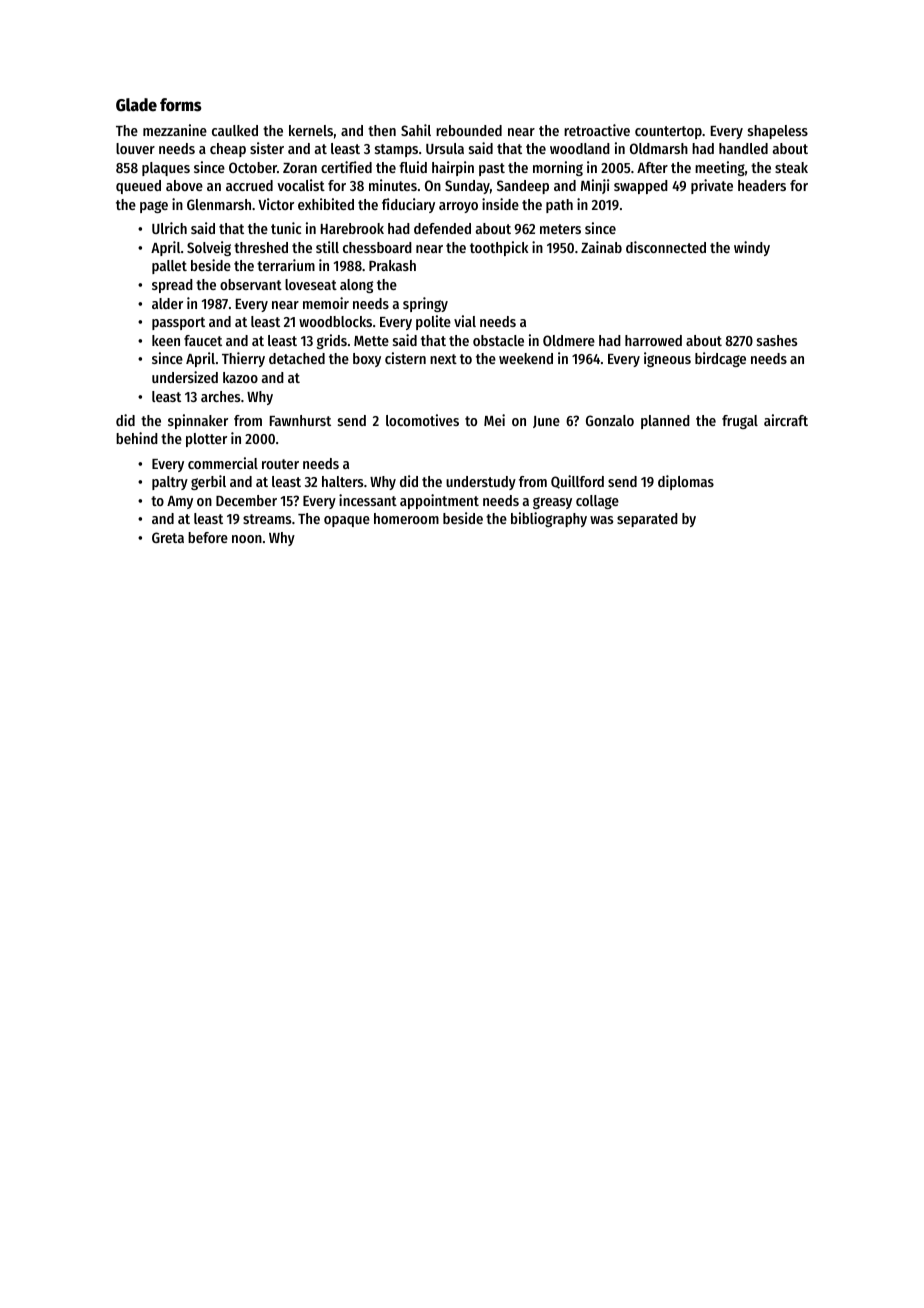 The height and width of the image is (1308, 924). I want to click on keen, so click(166, 340).
